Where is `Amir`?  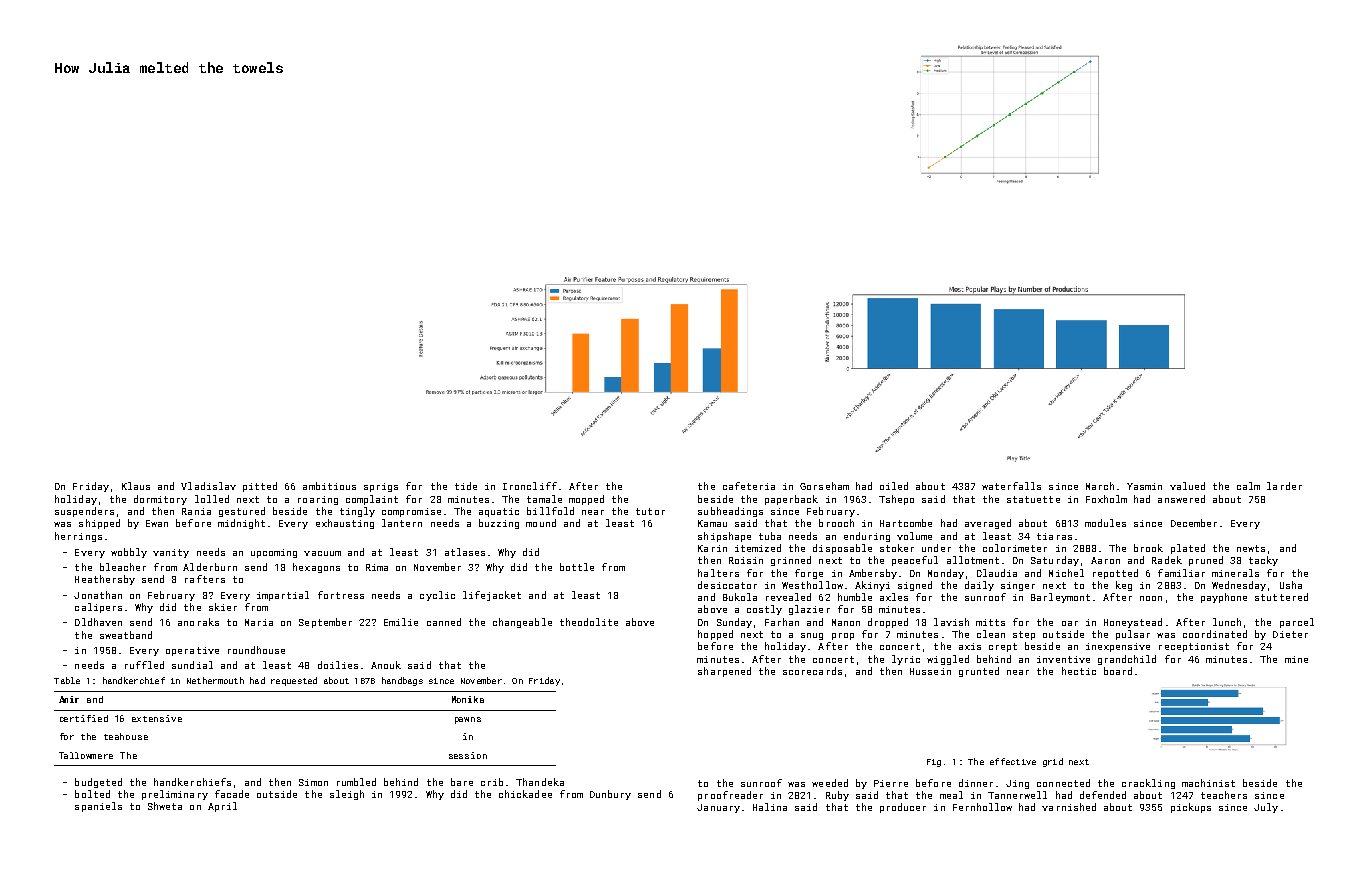 Amir is located at coordinates (69, 699).
